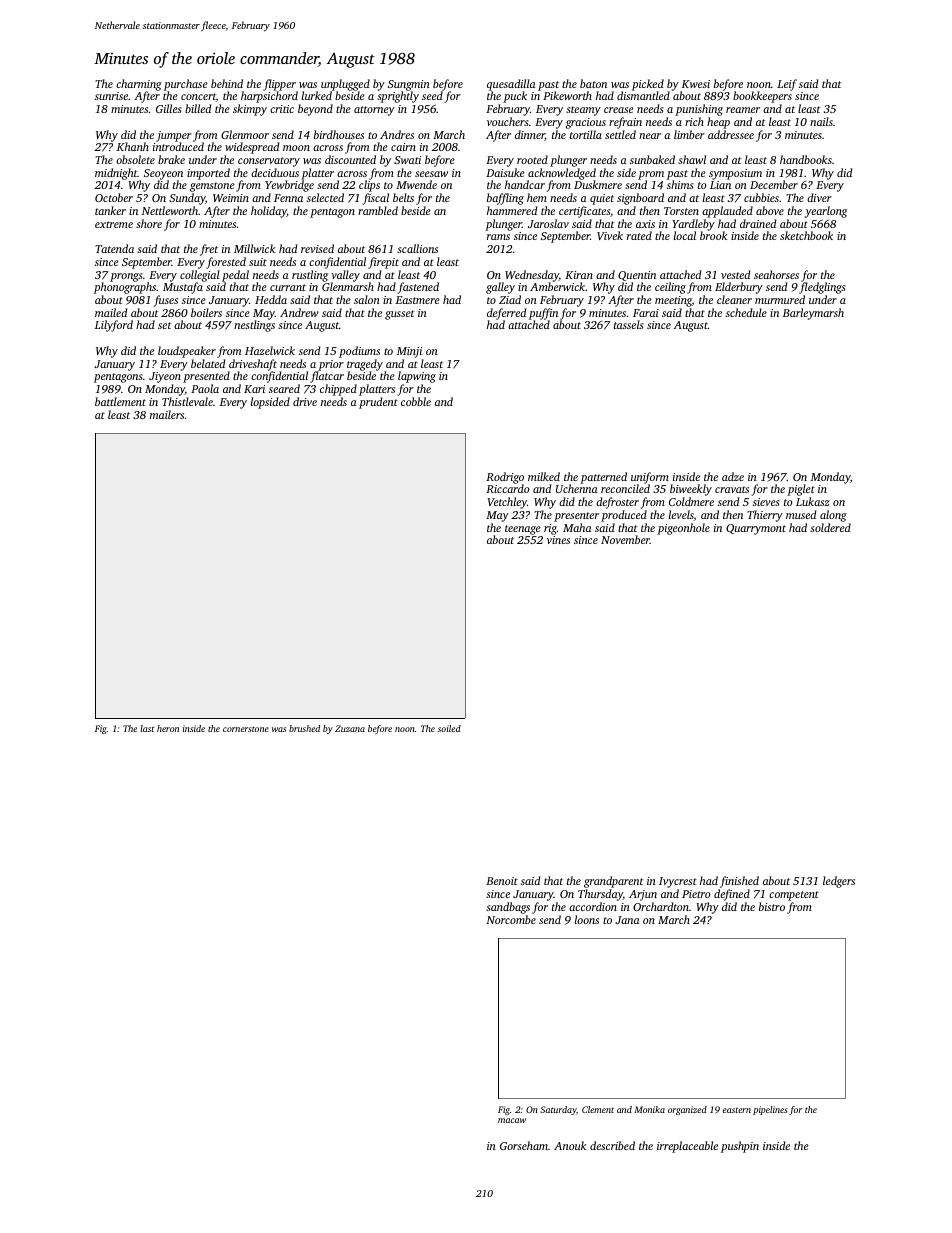 The height and width of the page is (1233, 952). I want to click on Vetchley, so click(507, 503).
